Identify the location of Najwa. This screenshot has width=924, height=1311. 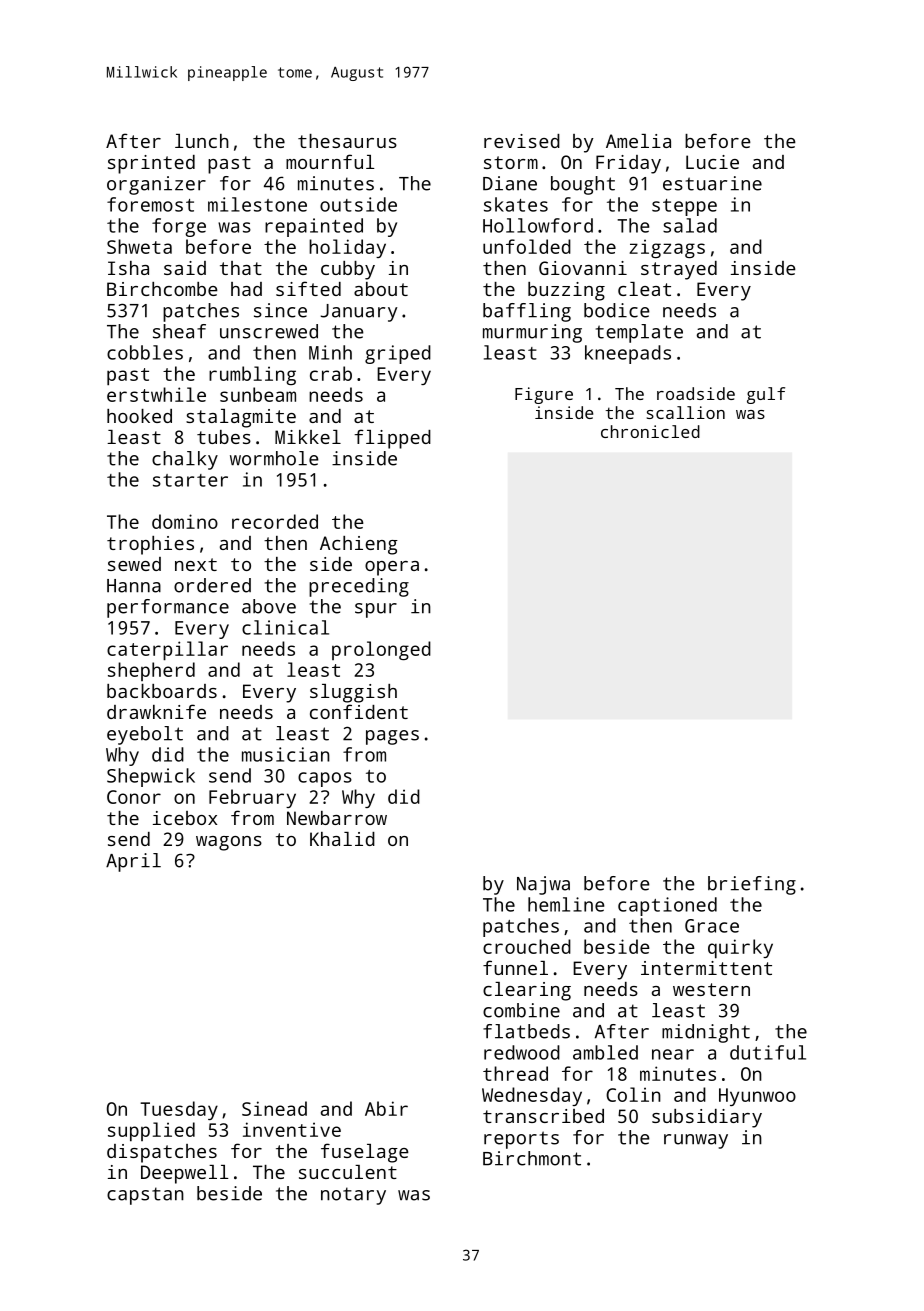
(543, 885).
